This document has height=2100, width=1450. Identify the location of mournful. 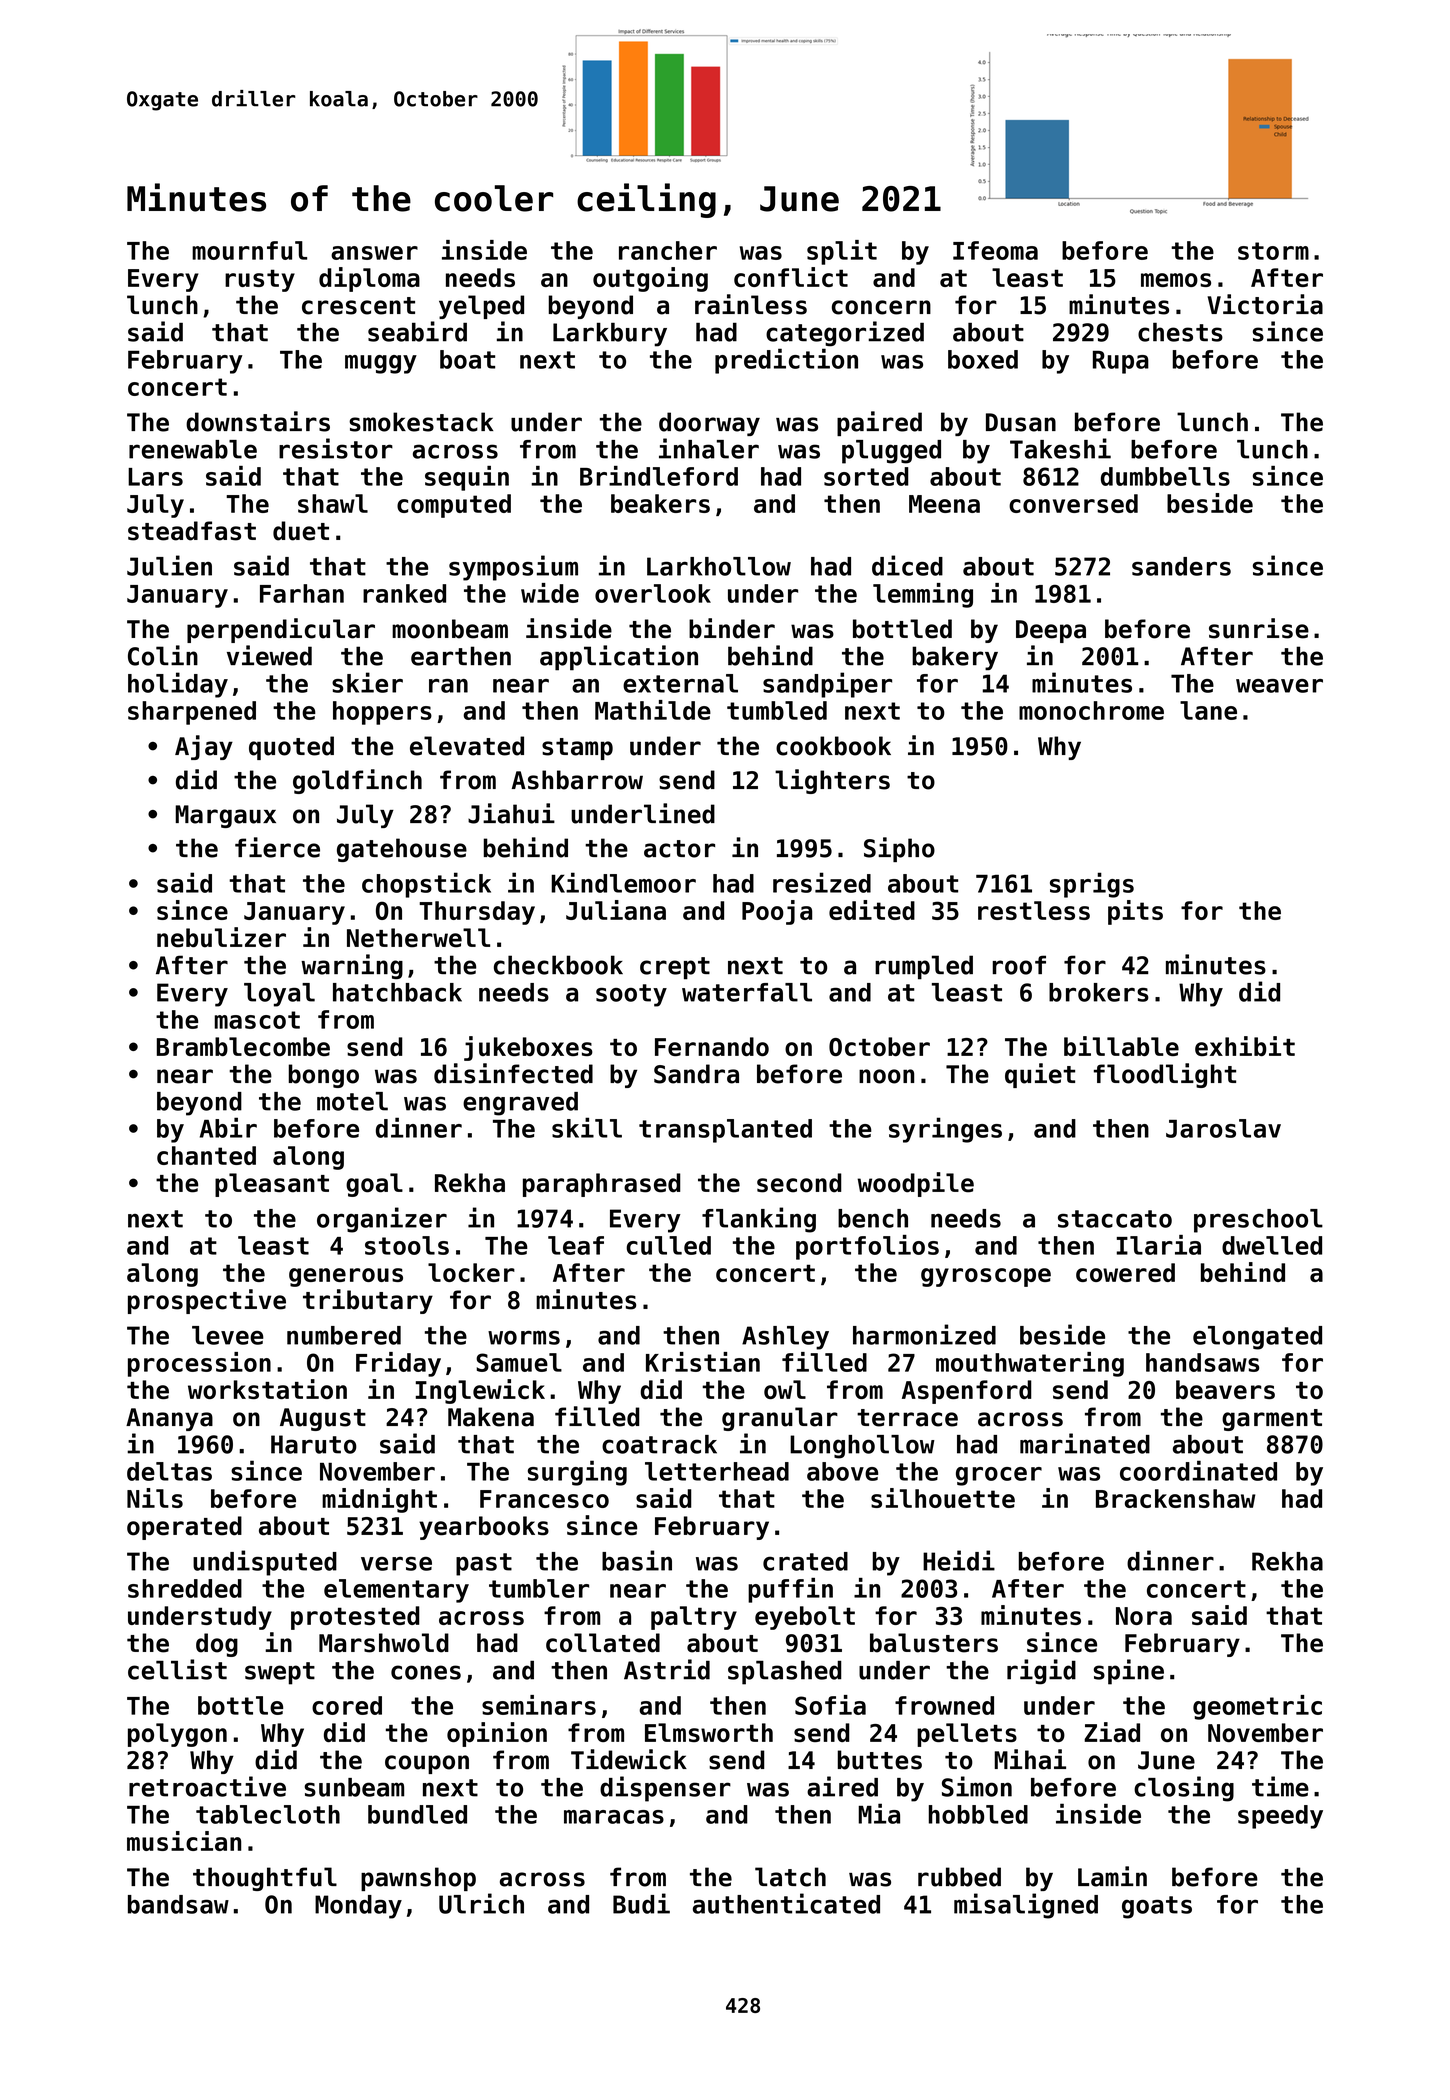
(249, 250).
